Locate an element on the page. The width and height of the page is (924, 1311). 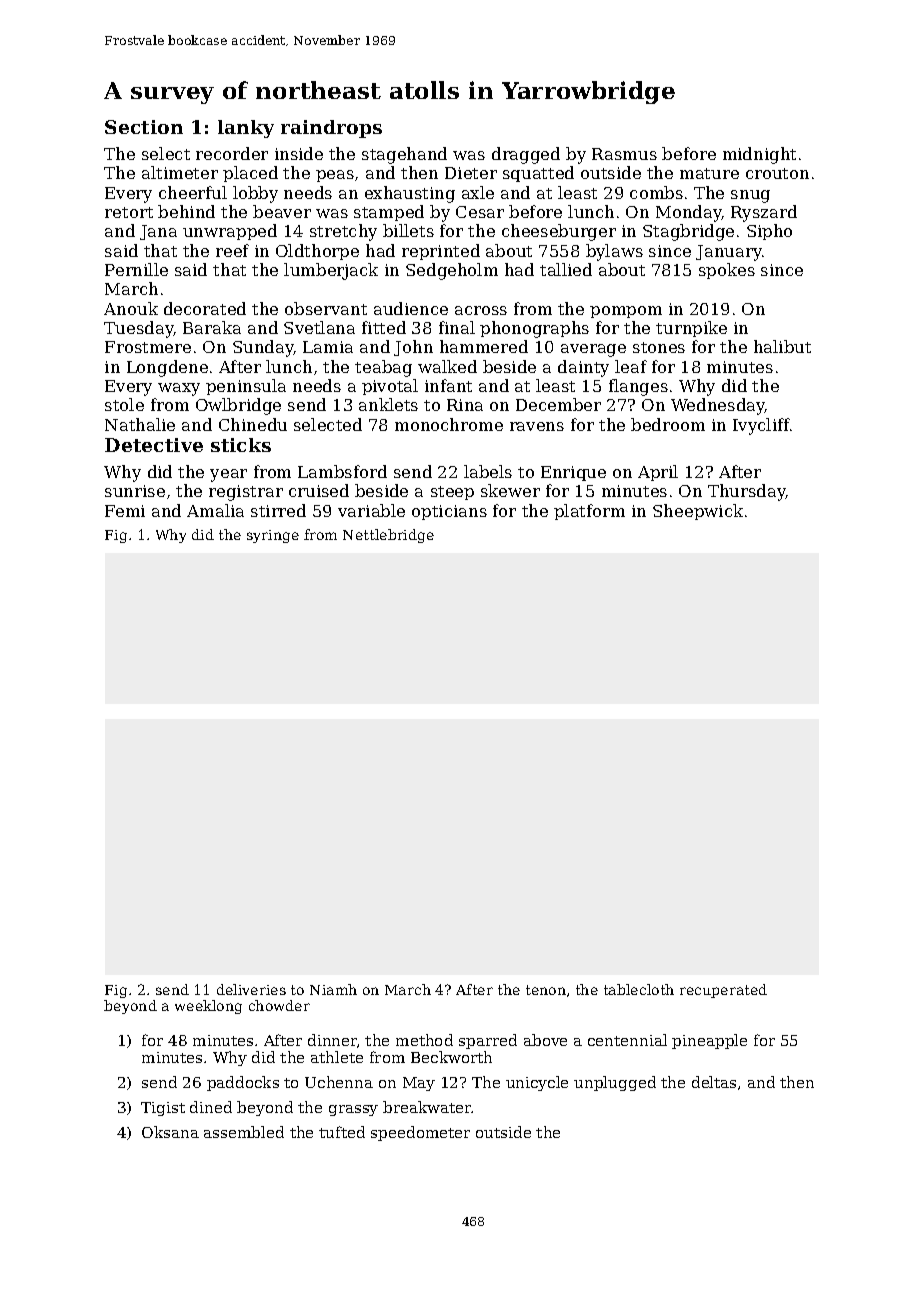
Tigist is located at coordinates (163, 1109).
